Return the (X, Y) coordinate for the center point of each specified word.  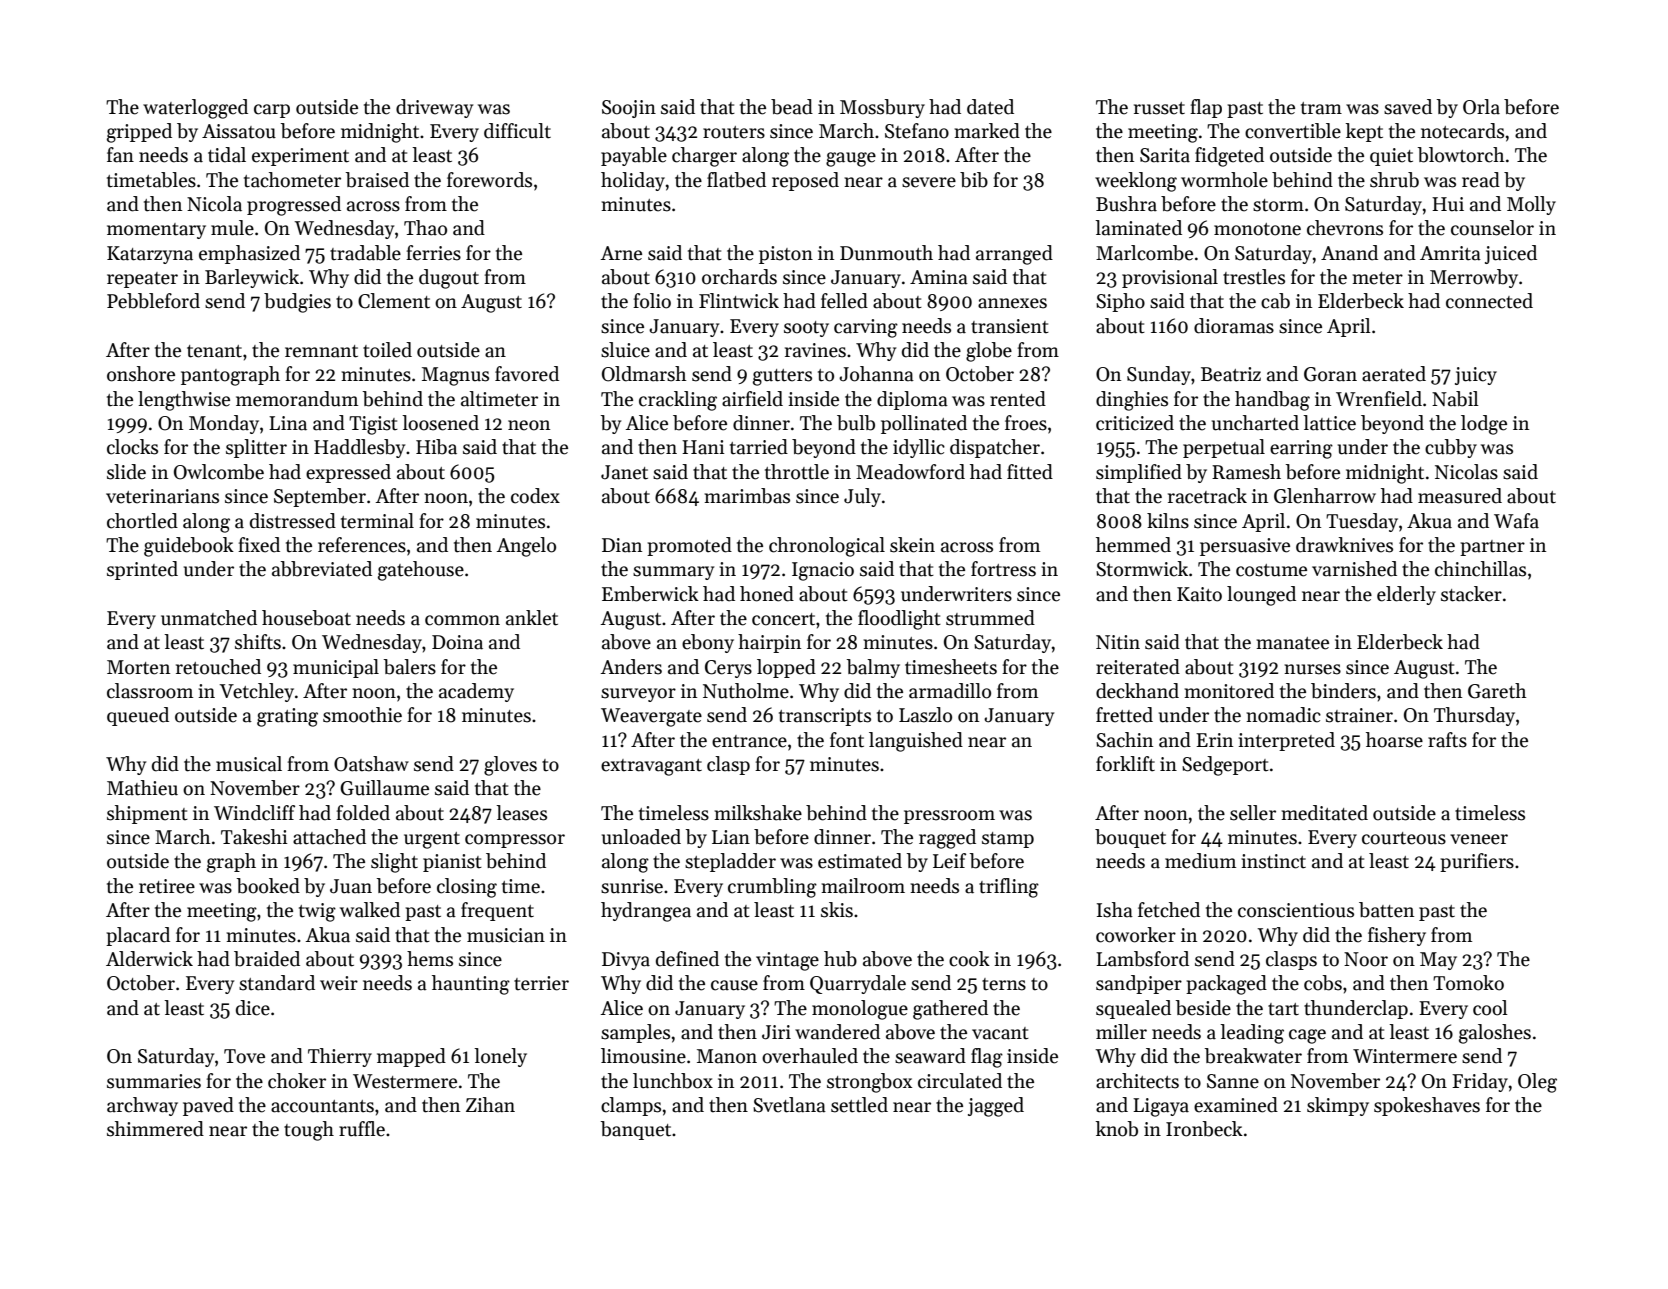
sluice (625, 350)
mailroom (863, 886)
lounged (1261, 596)
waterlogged (195, 109)
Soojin (629, 109)
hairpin (769, 643)
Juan (351, 886)
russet (1159, 108)
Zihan (490, 1105)
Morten (138, 667)
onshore (141, 374)
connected (1489, 301)
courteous (1404, 838)
